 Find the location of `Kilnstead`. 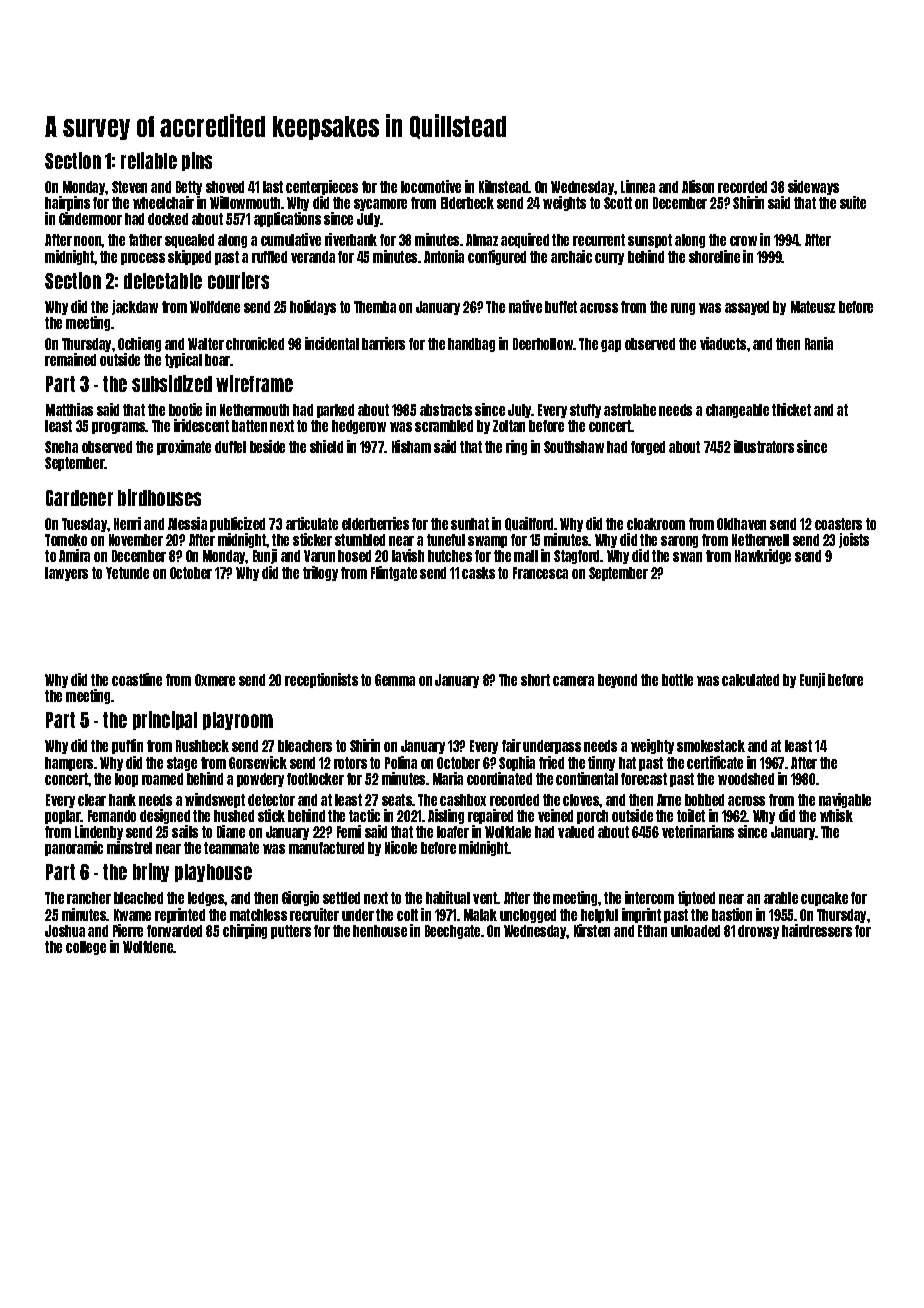

Kilnstead is located at coordinates (504, 186).
